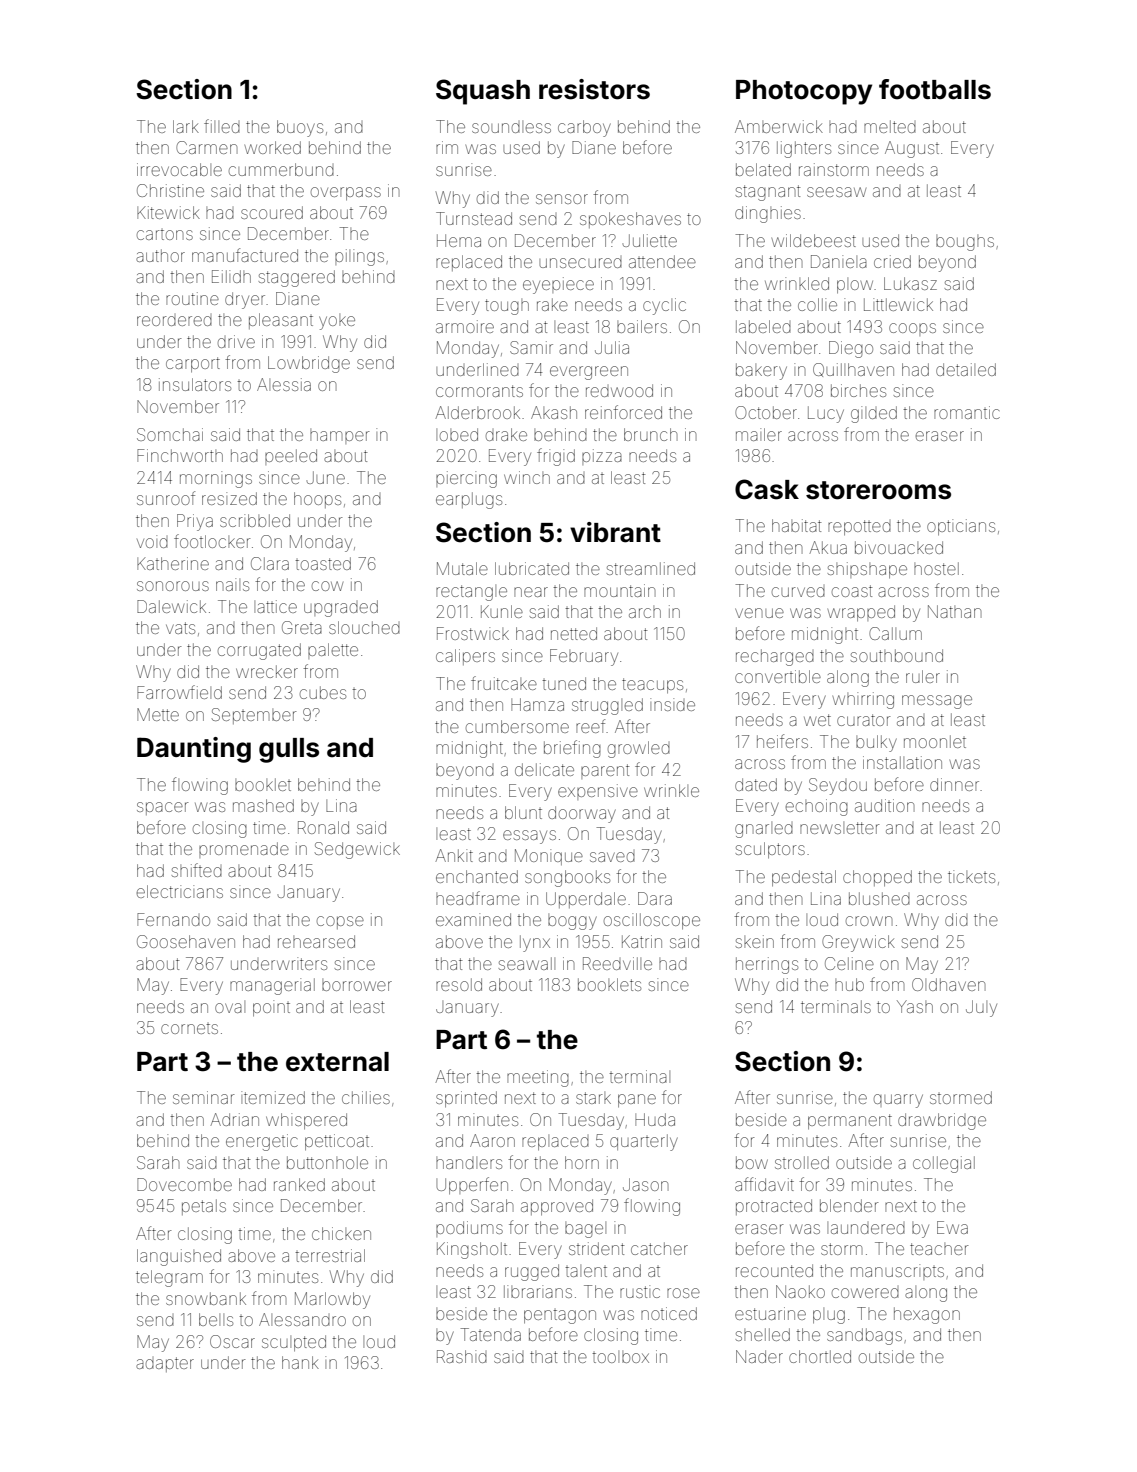 This screenshot has height=1472, width=1137. Describe the element at coordinates (300, 128) in the screenshot. I see `buoys` at that location.
